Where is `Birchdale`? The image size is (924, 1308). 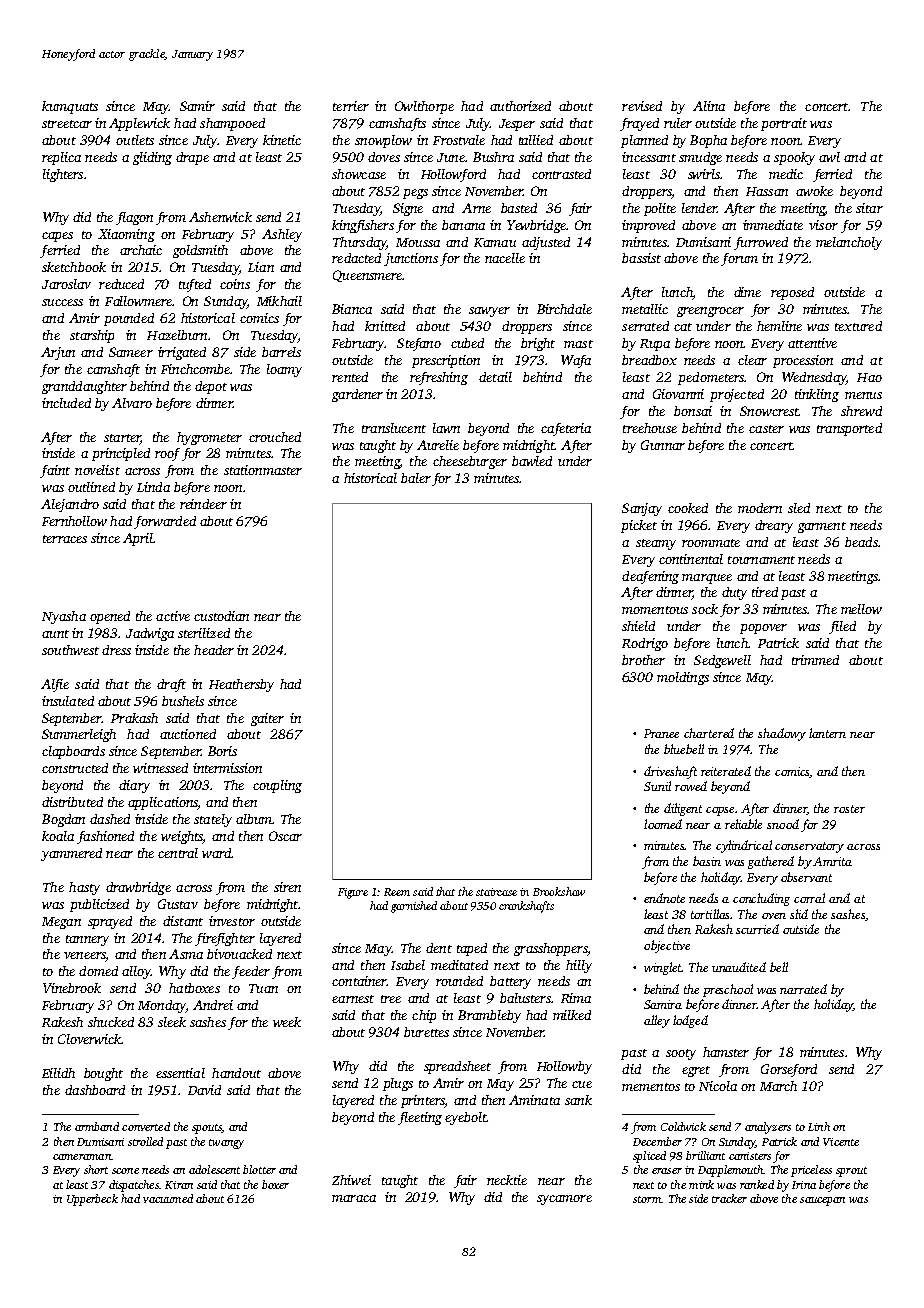 Birchdale is located at coordinates (564, 309).
